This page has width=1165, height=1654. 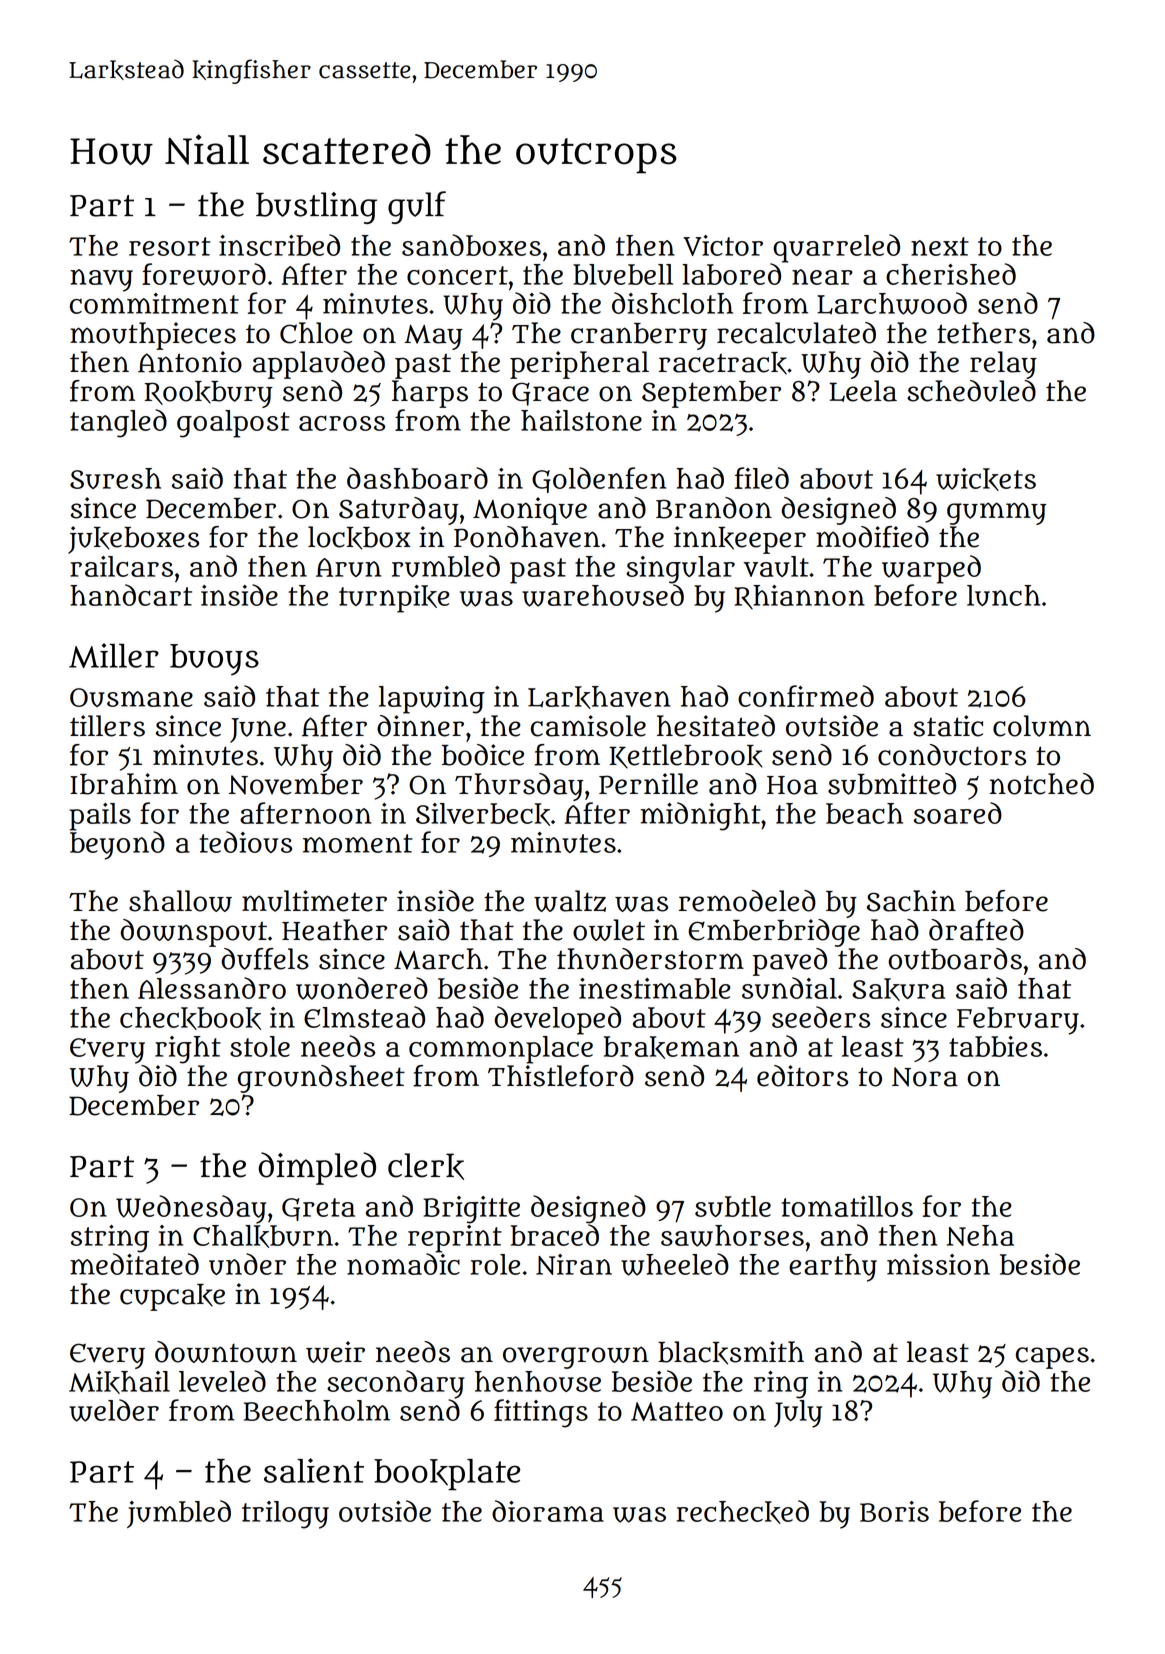 I want to click on labored, so click(x=731, y=274).
